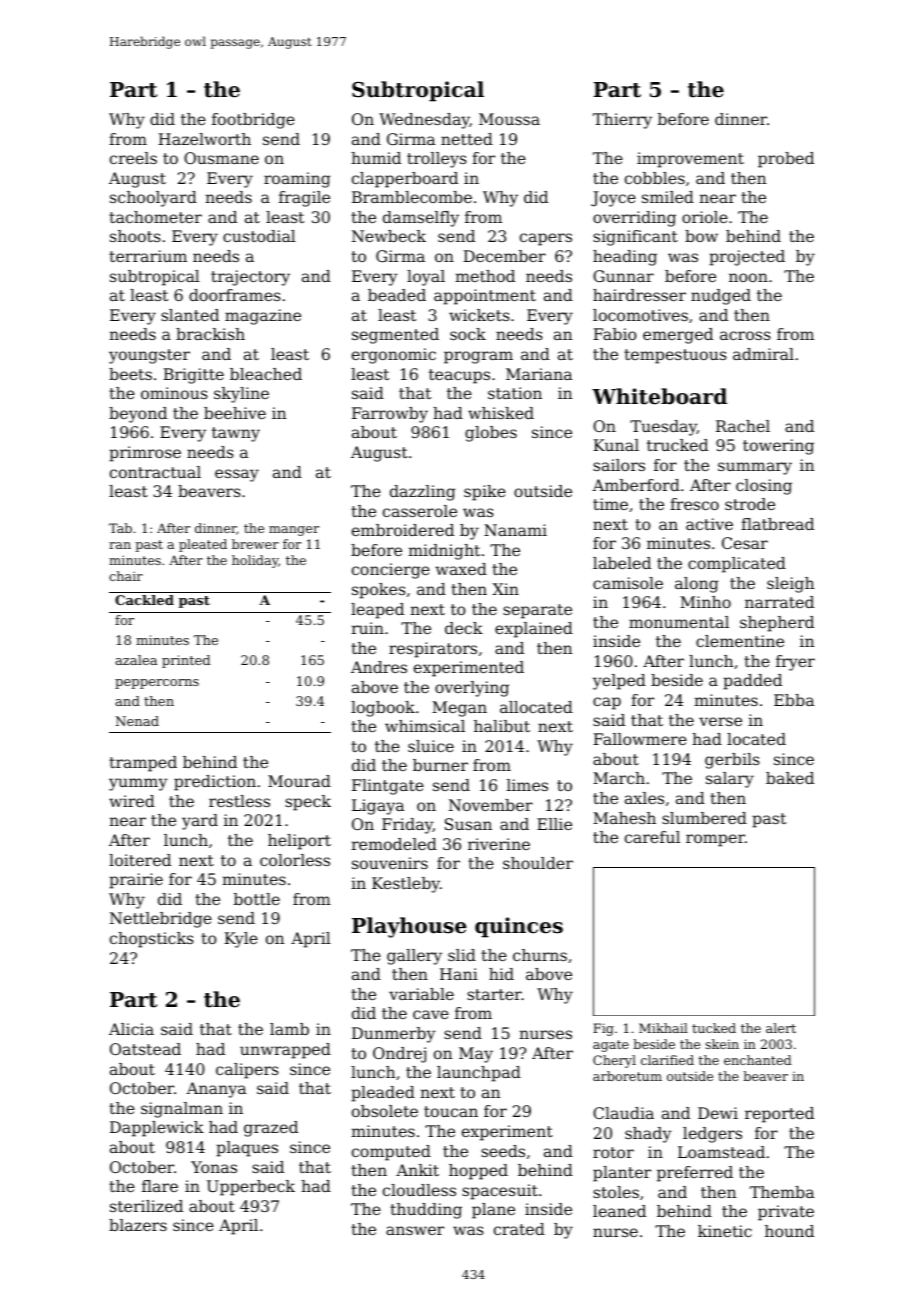 This screenshot has width=924, height=1308. What do you see at coordinates (132, 801) in the screenshot?
I see `wired` at bounding box center [132, 801].
